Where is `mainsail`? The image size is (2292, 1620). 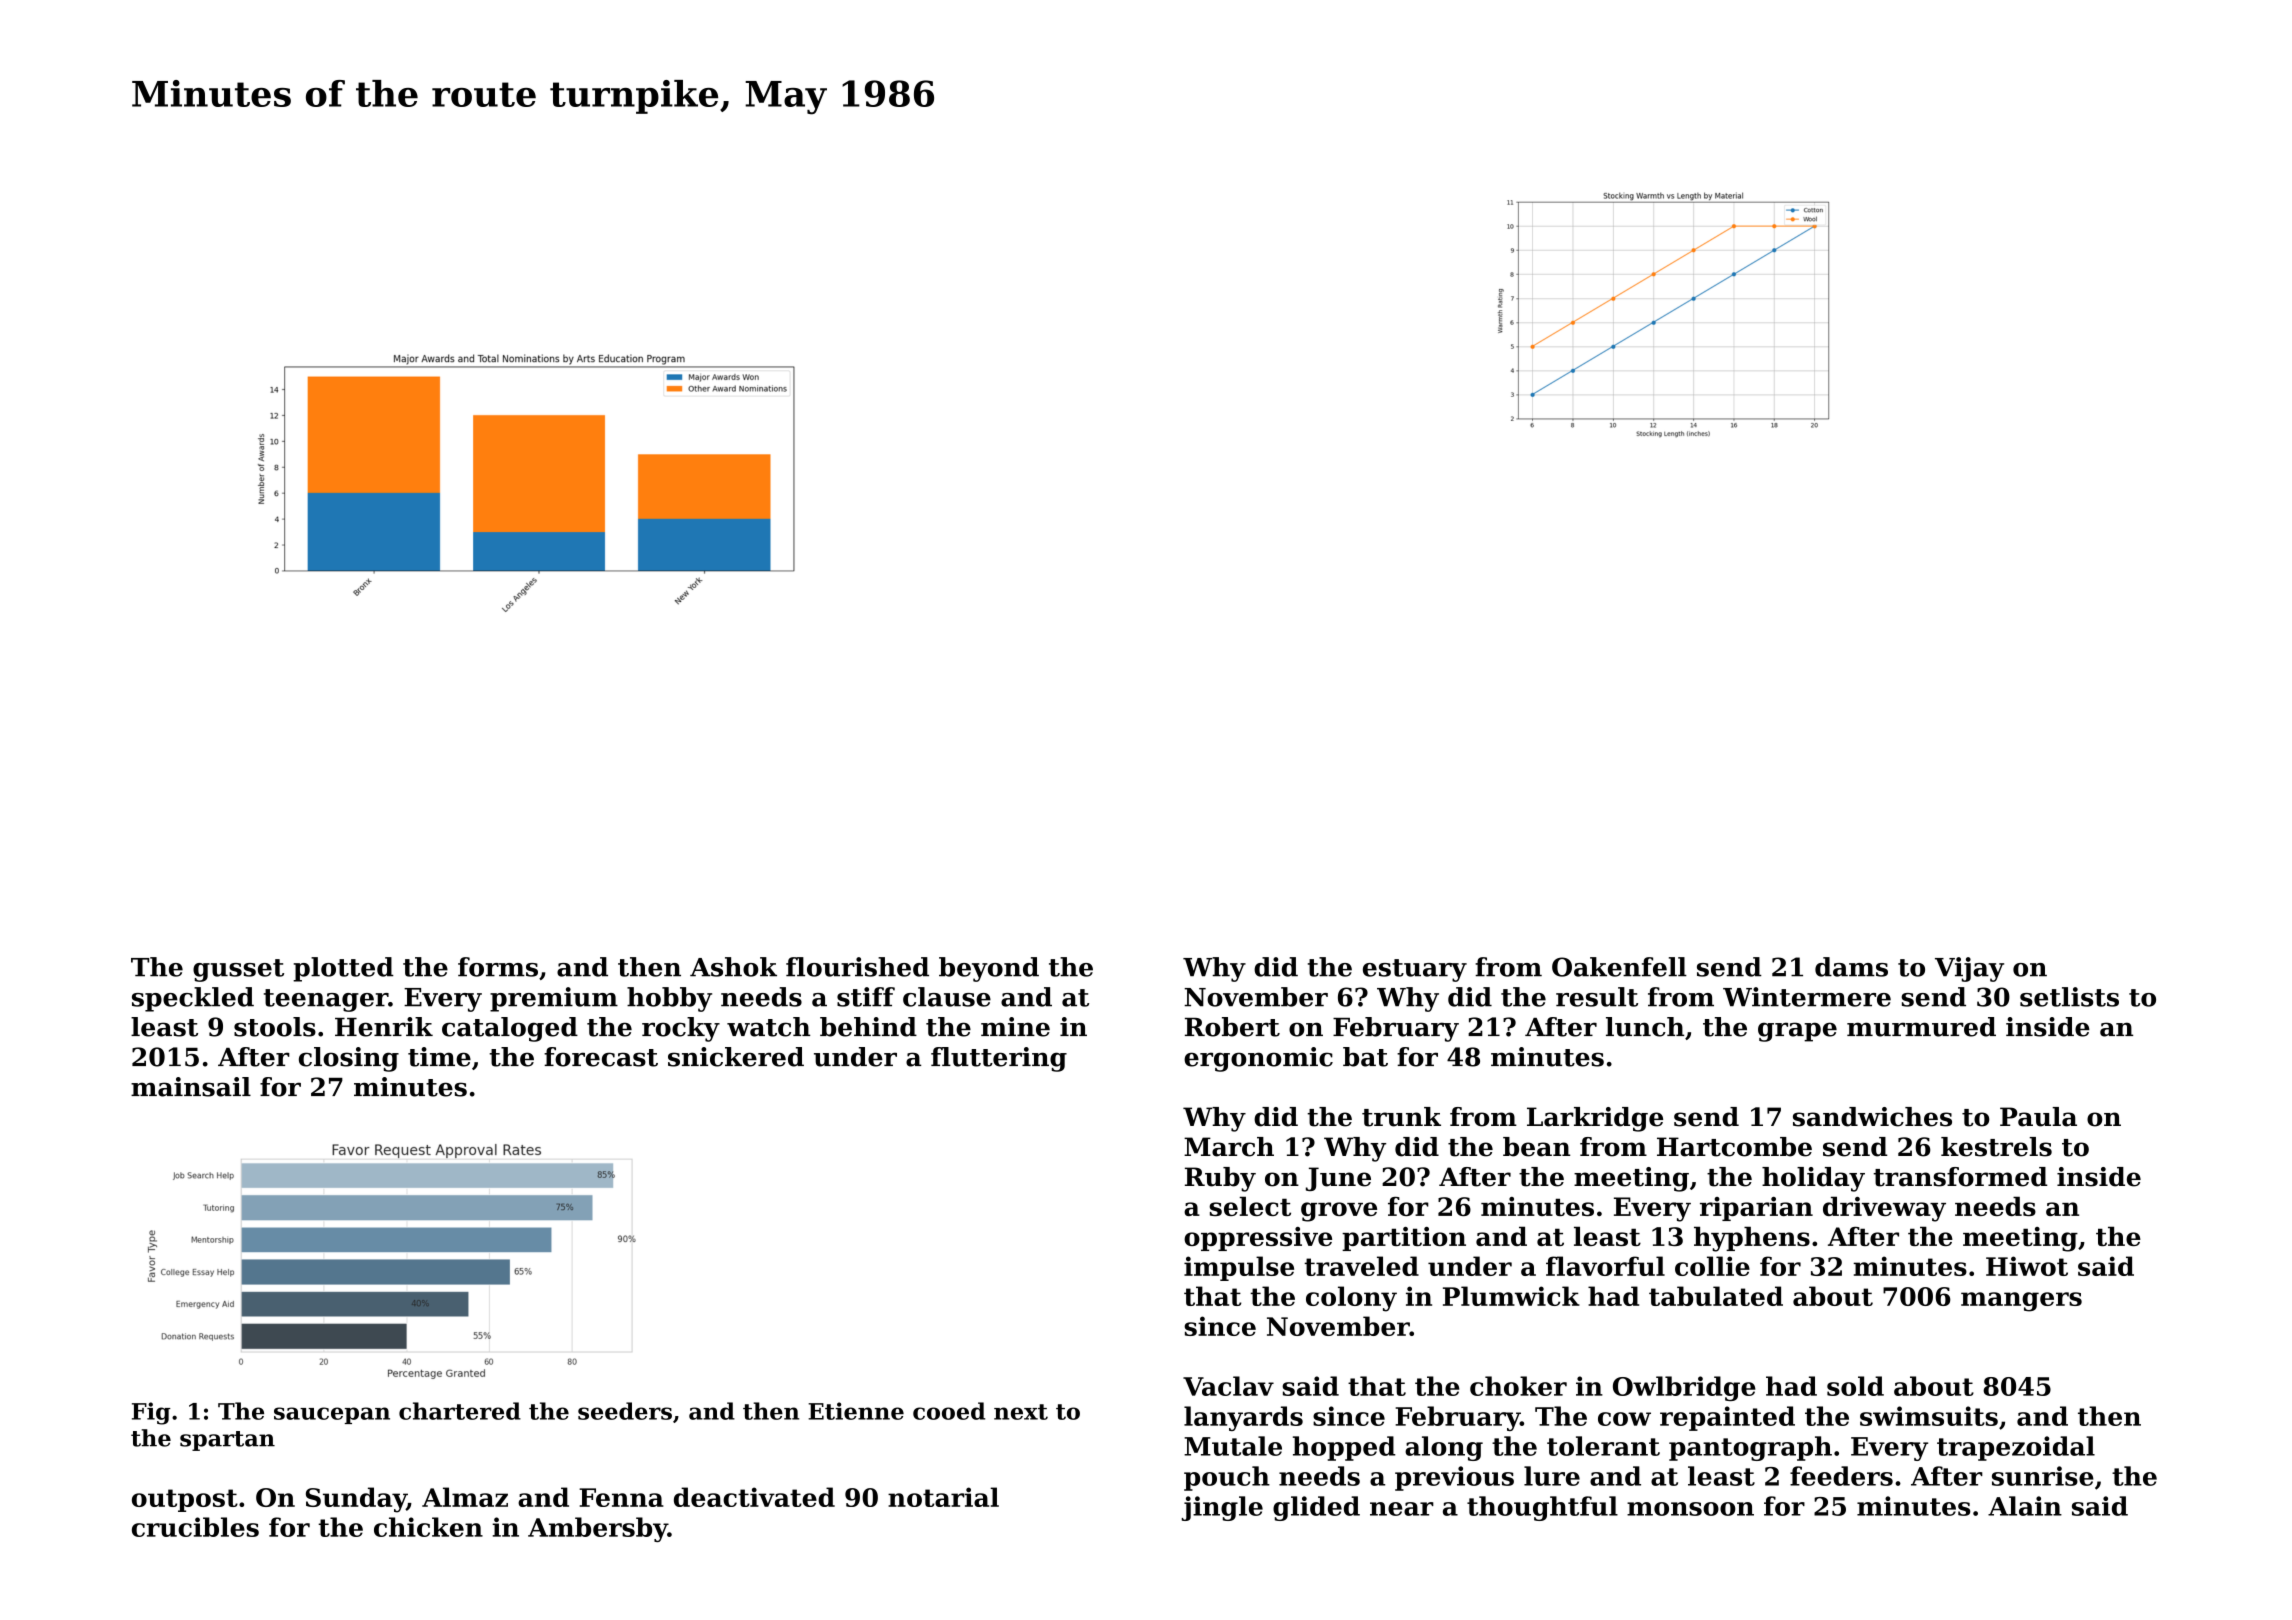
mainsail is located at coordinates (191, 1087).
